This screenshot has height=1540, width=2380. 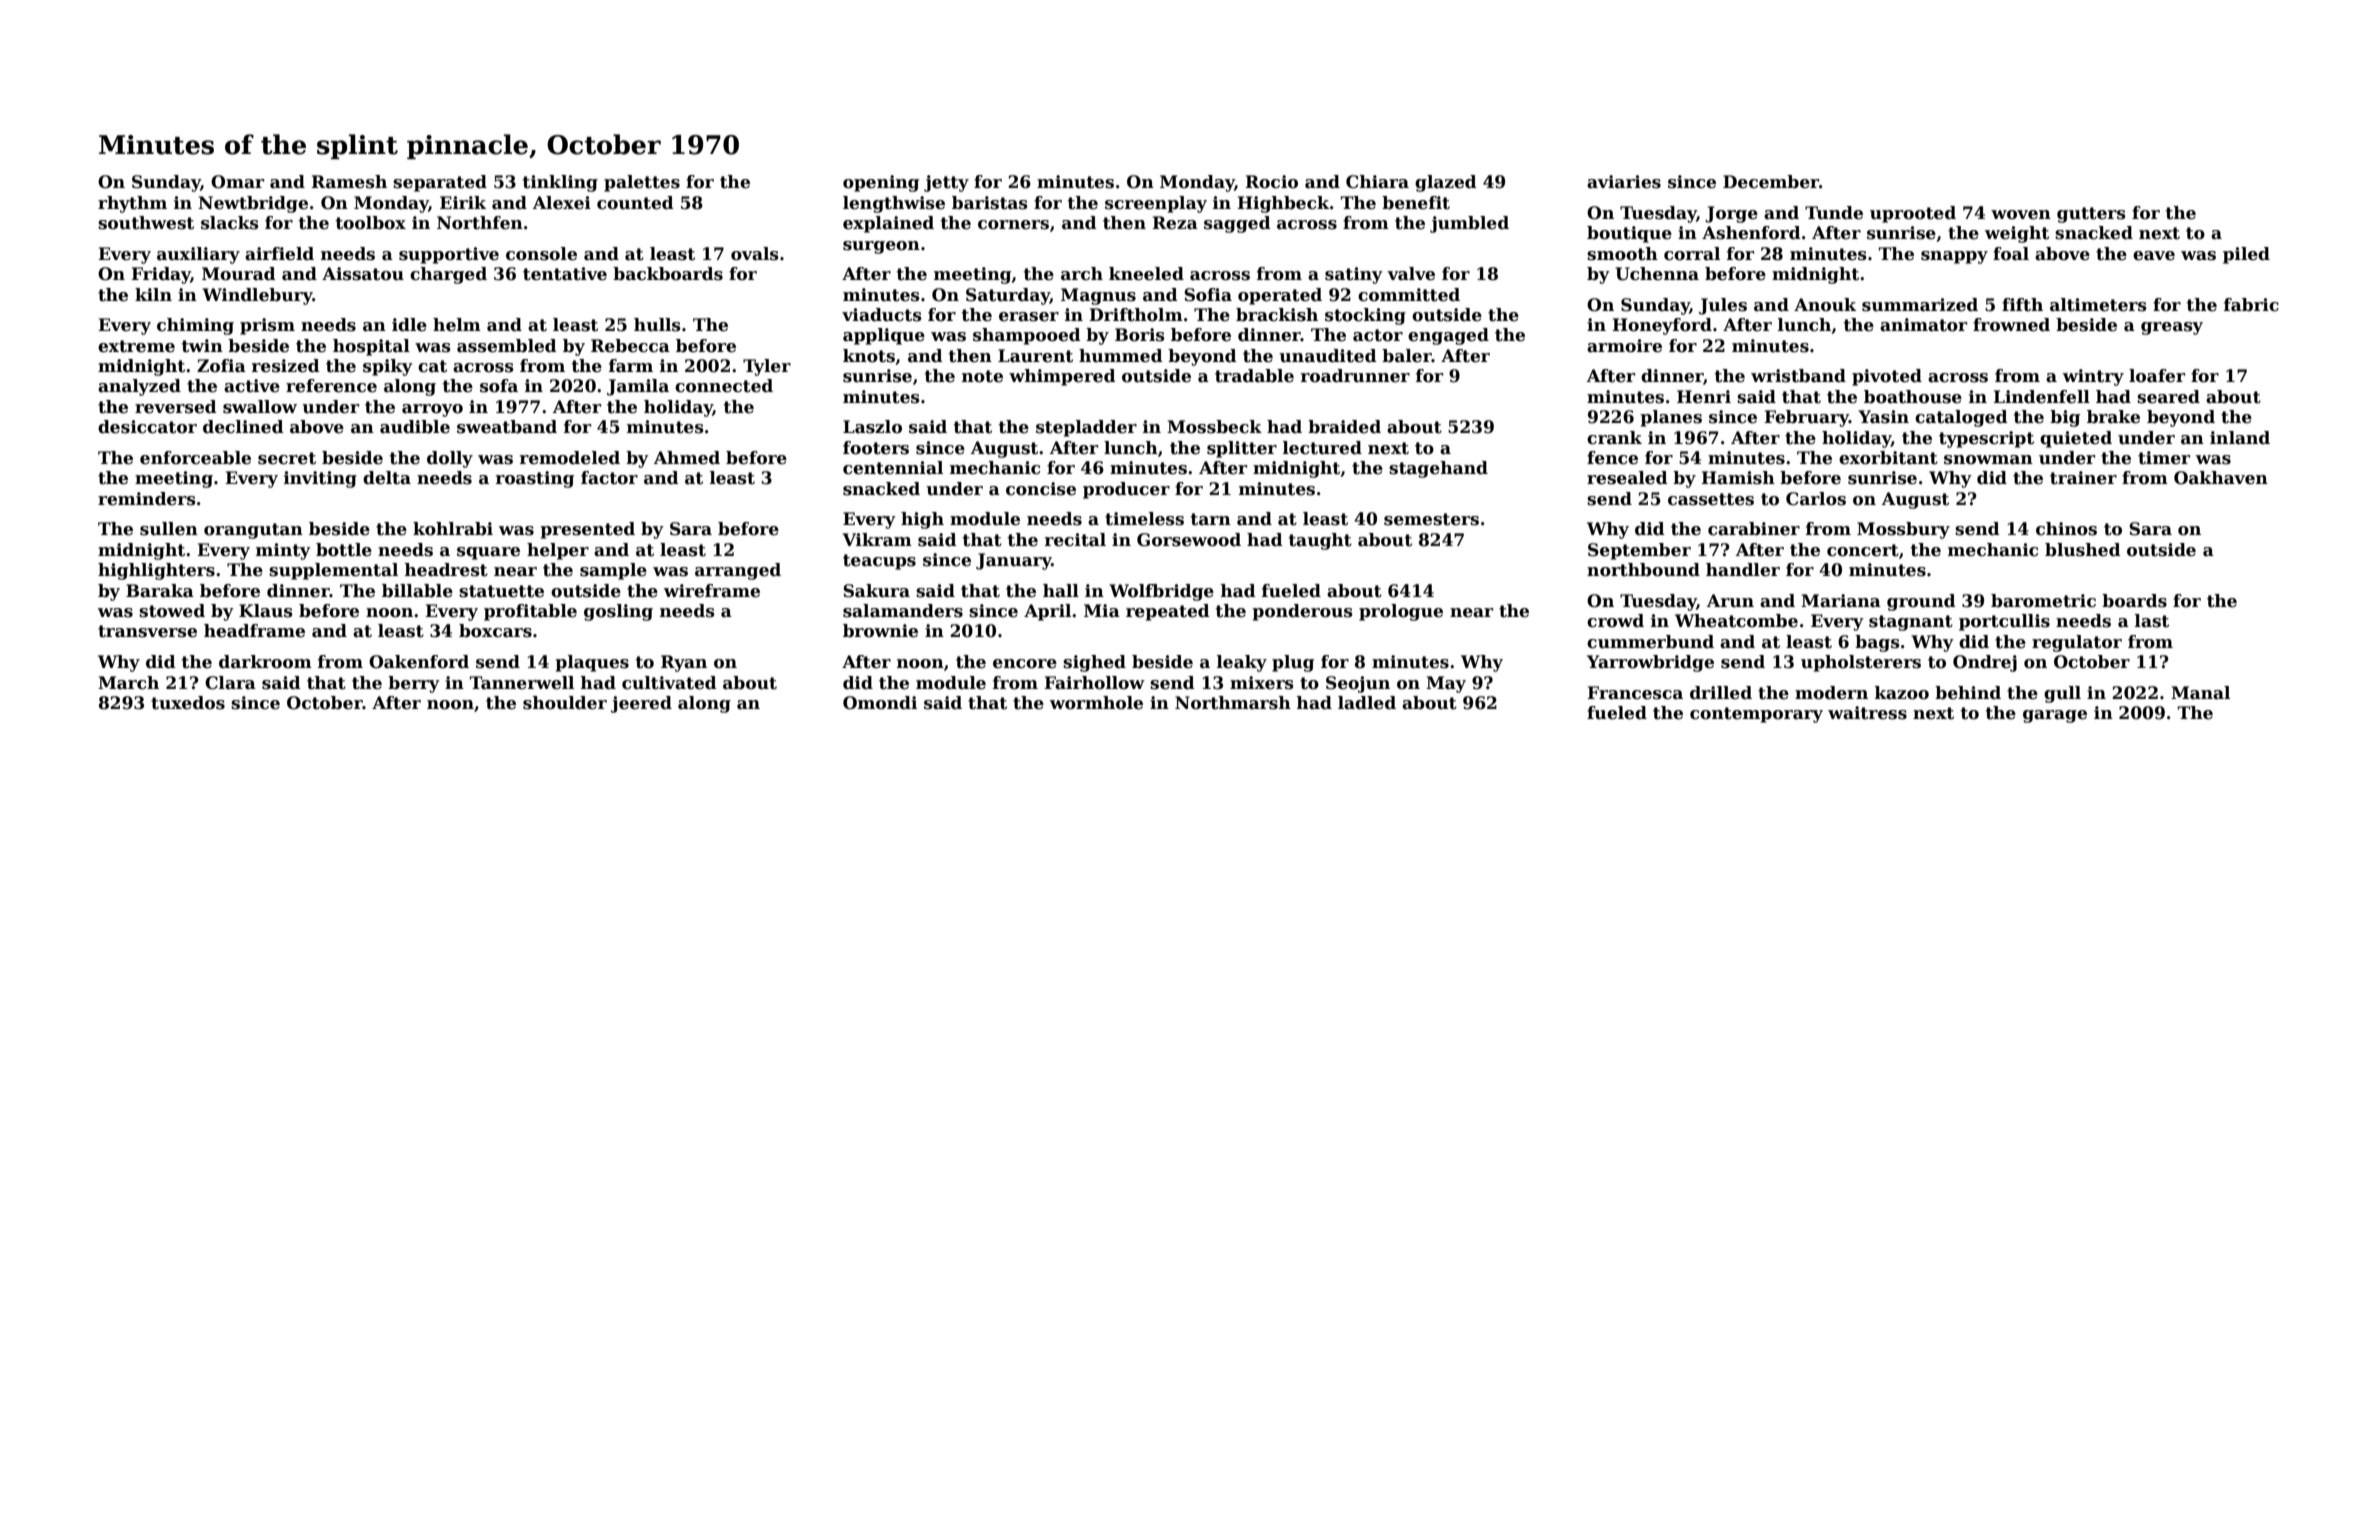 I want to click on palettes, so click(x=642, y=183).
